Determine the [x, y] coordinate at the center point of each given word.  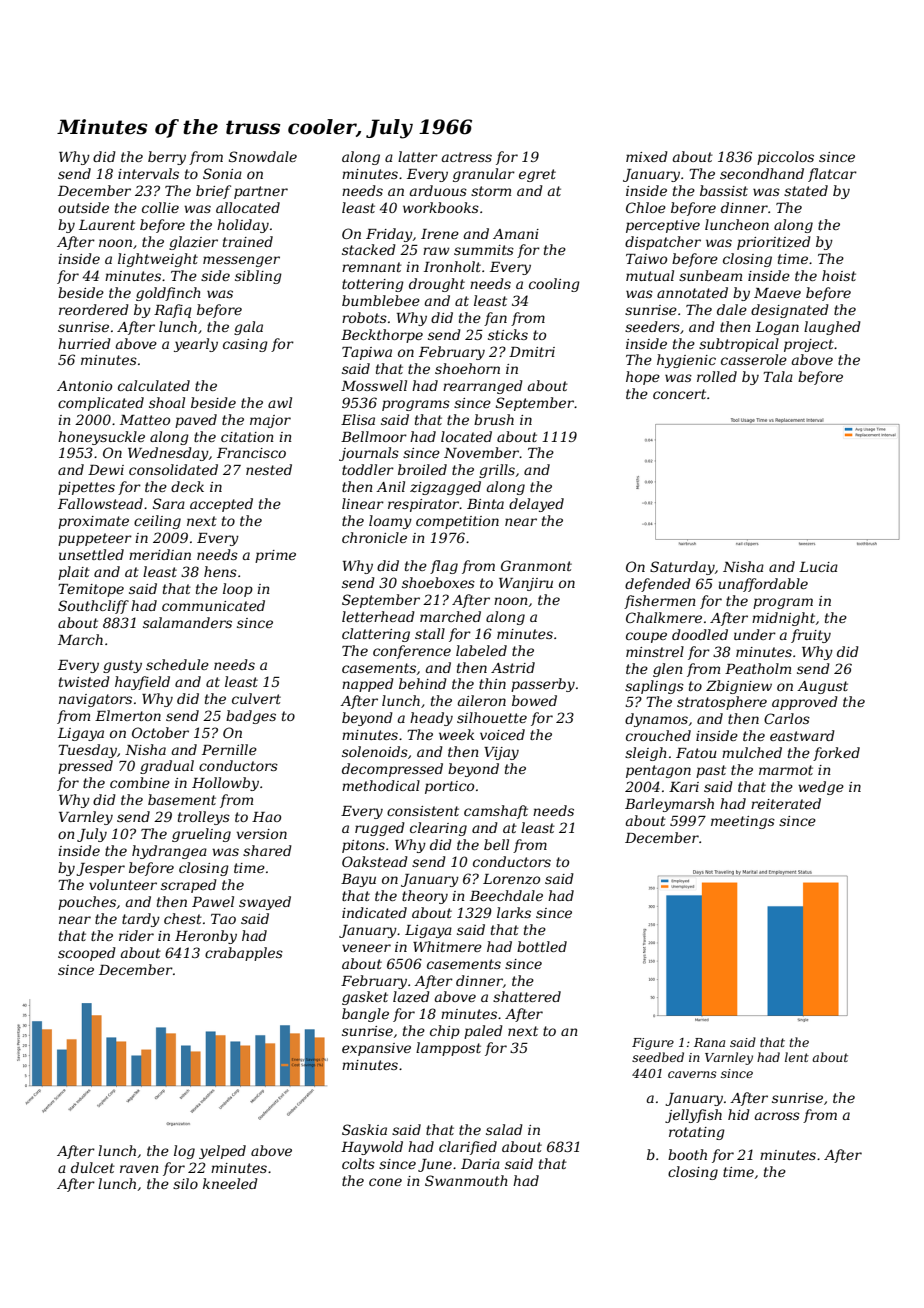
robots [364, 317]
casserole [754, 359]
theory [425, 897]
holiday [243, 226]
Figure [653, 1044]
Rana [709, 1042]
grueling [201, 835]
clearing [438, 829]
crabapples [244, 954]
